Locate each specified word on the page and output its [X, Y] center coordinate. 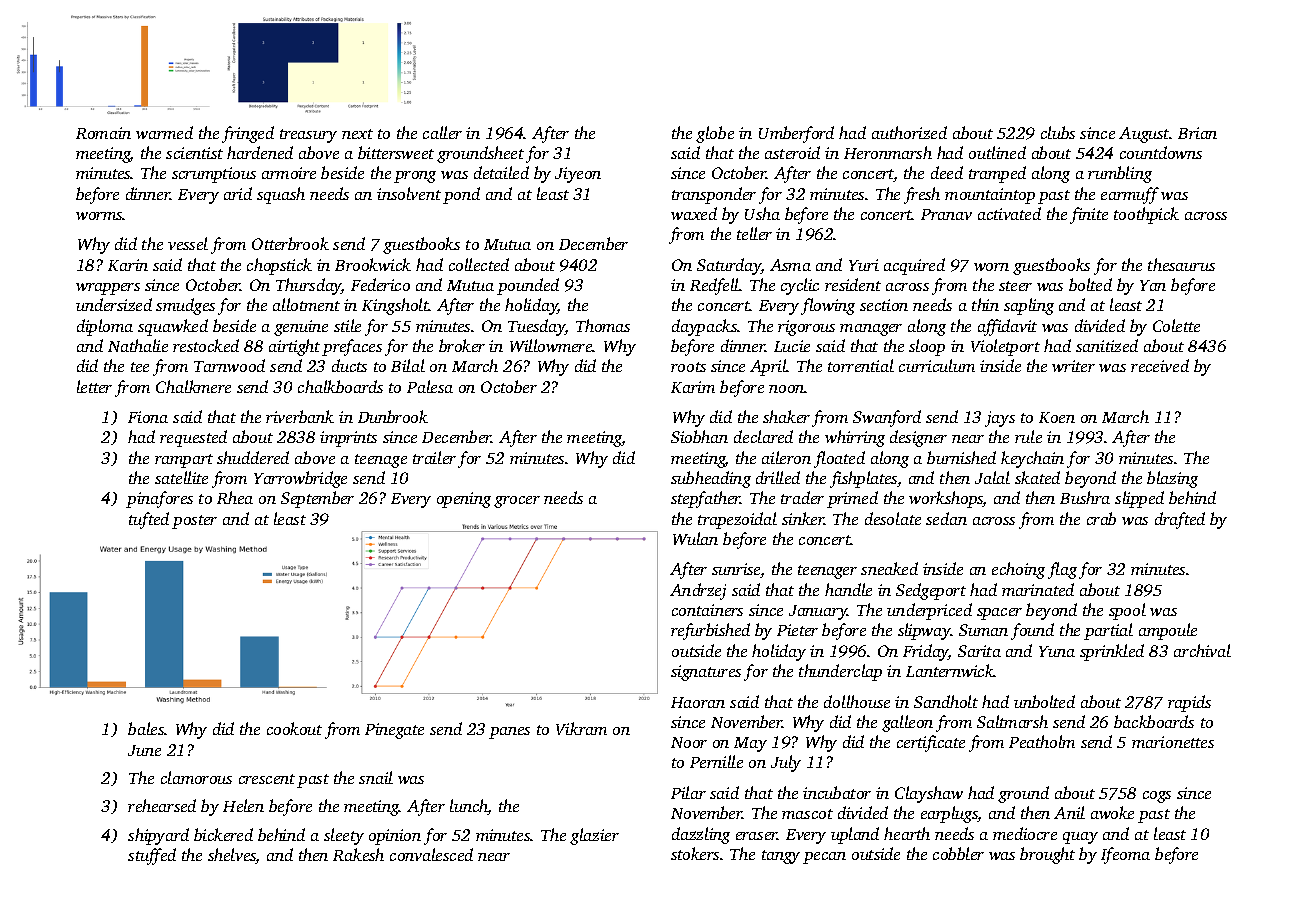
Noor [689, 742]
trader [802, 497]
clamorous [196, 777]
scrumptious [214, 175]
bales [146, 728]
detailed [501, 172]
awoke [1112, 812]
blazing [1172, 479]
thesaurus [1181, 264]
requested [193, 438]
